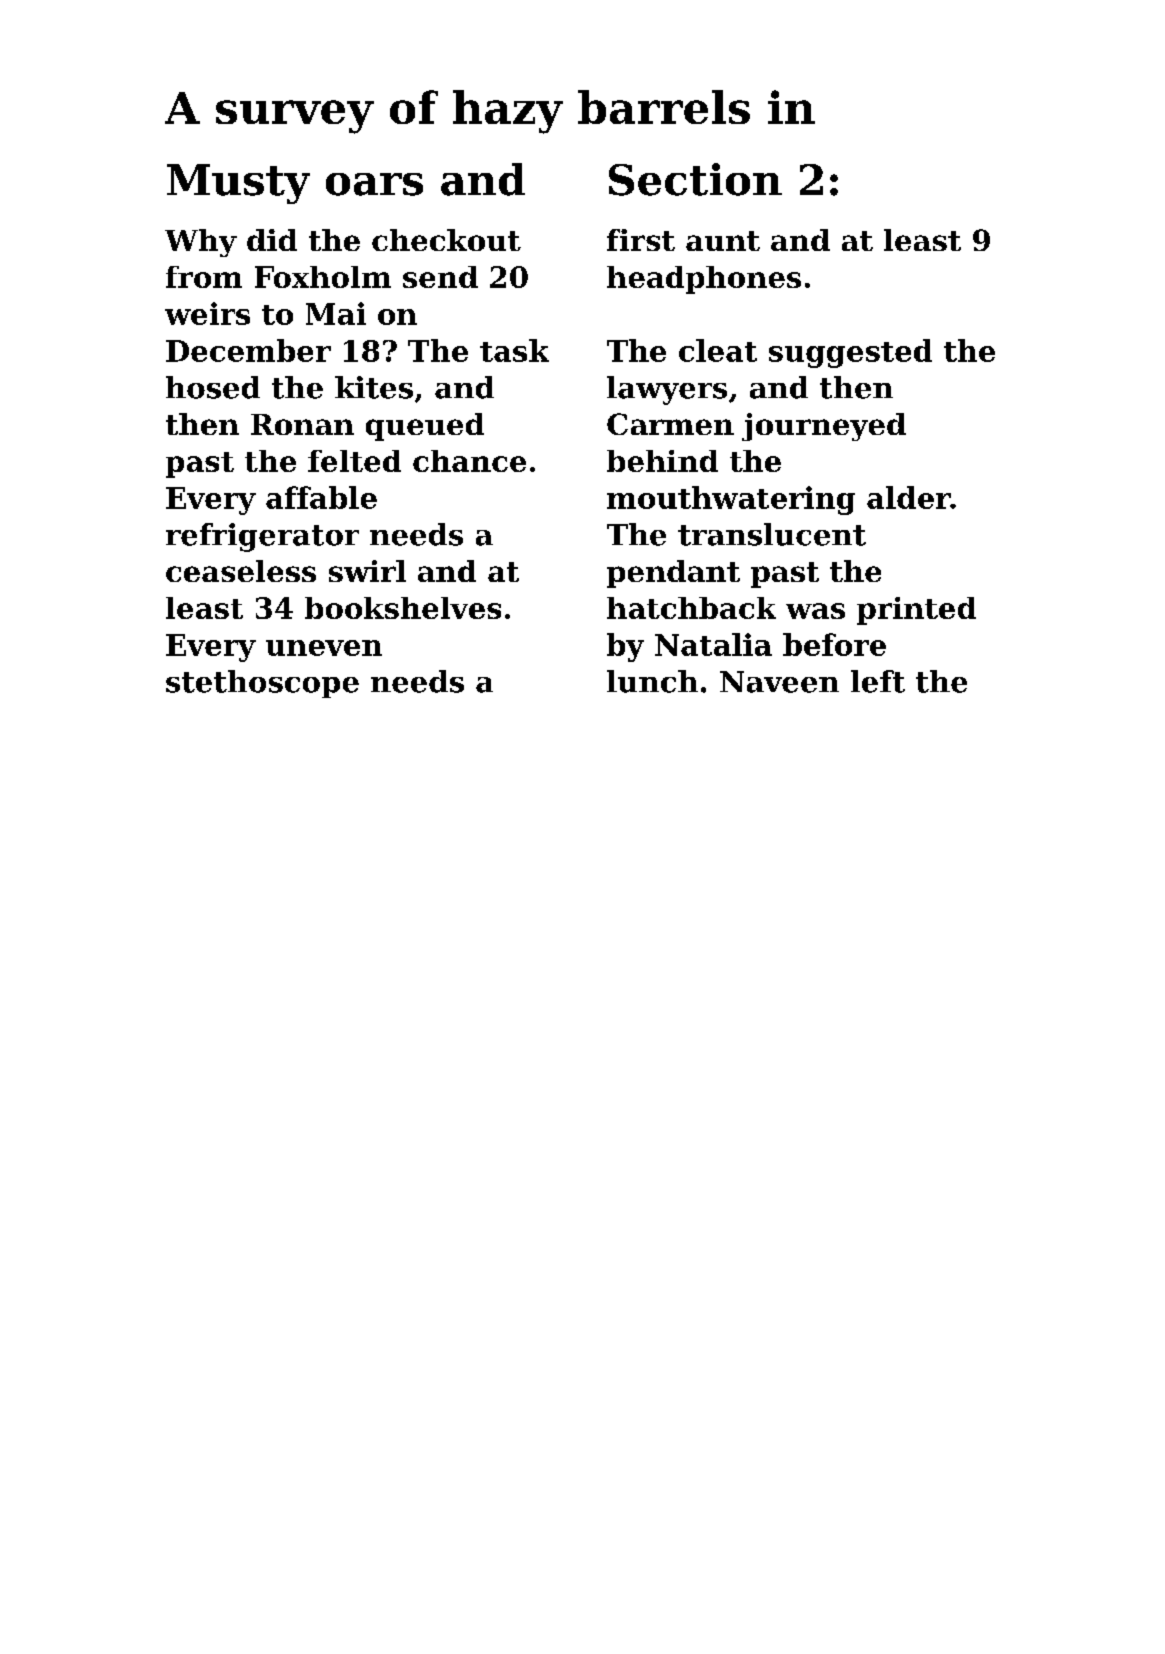 The width and height of the document is (1165, 1654). Describe the element at coordinates (238, 184) in the document. I see `Musty` at that location.
